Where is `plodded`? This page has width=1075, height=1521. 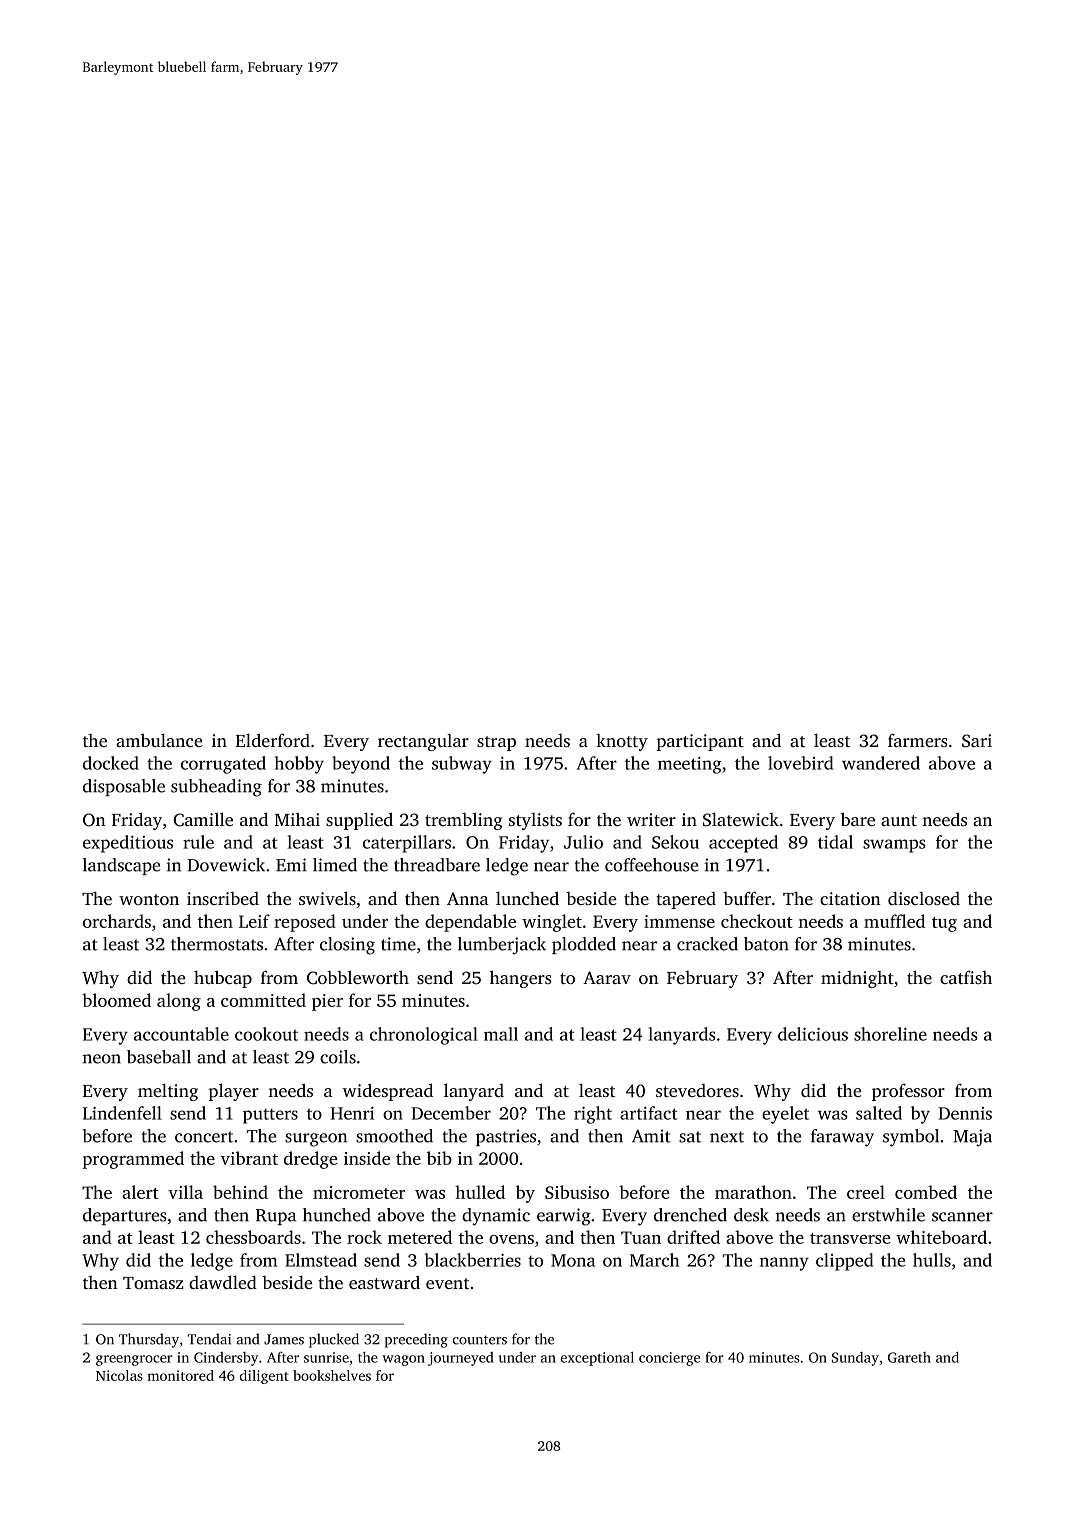 plodded is located at coordinates (584, 945).
